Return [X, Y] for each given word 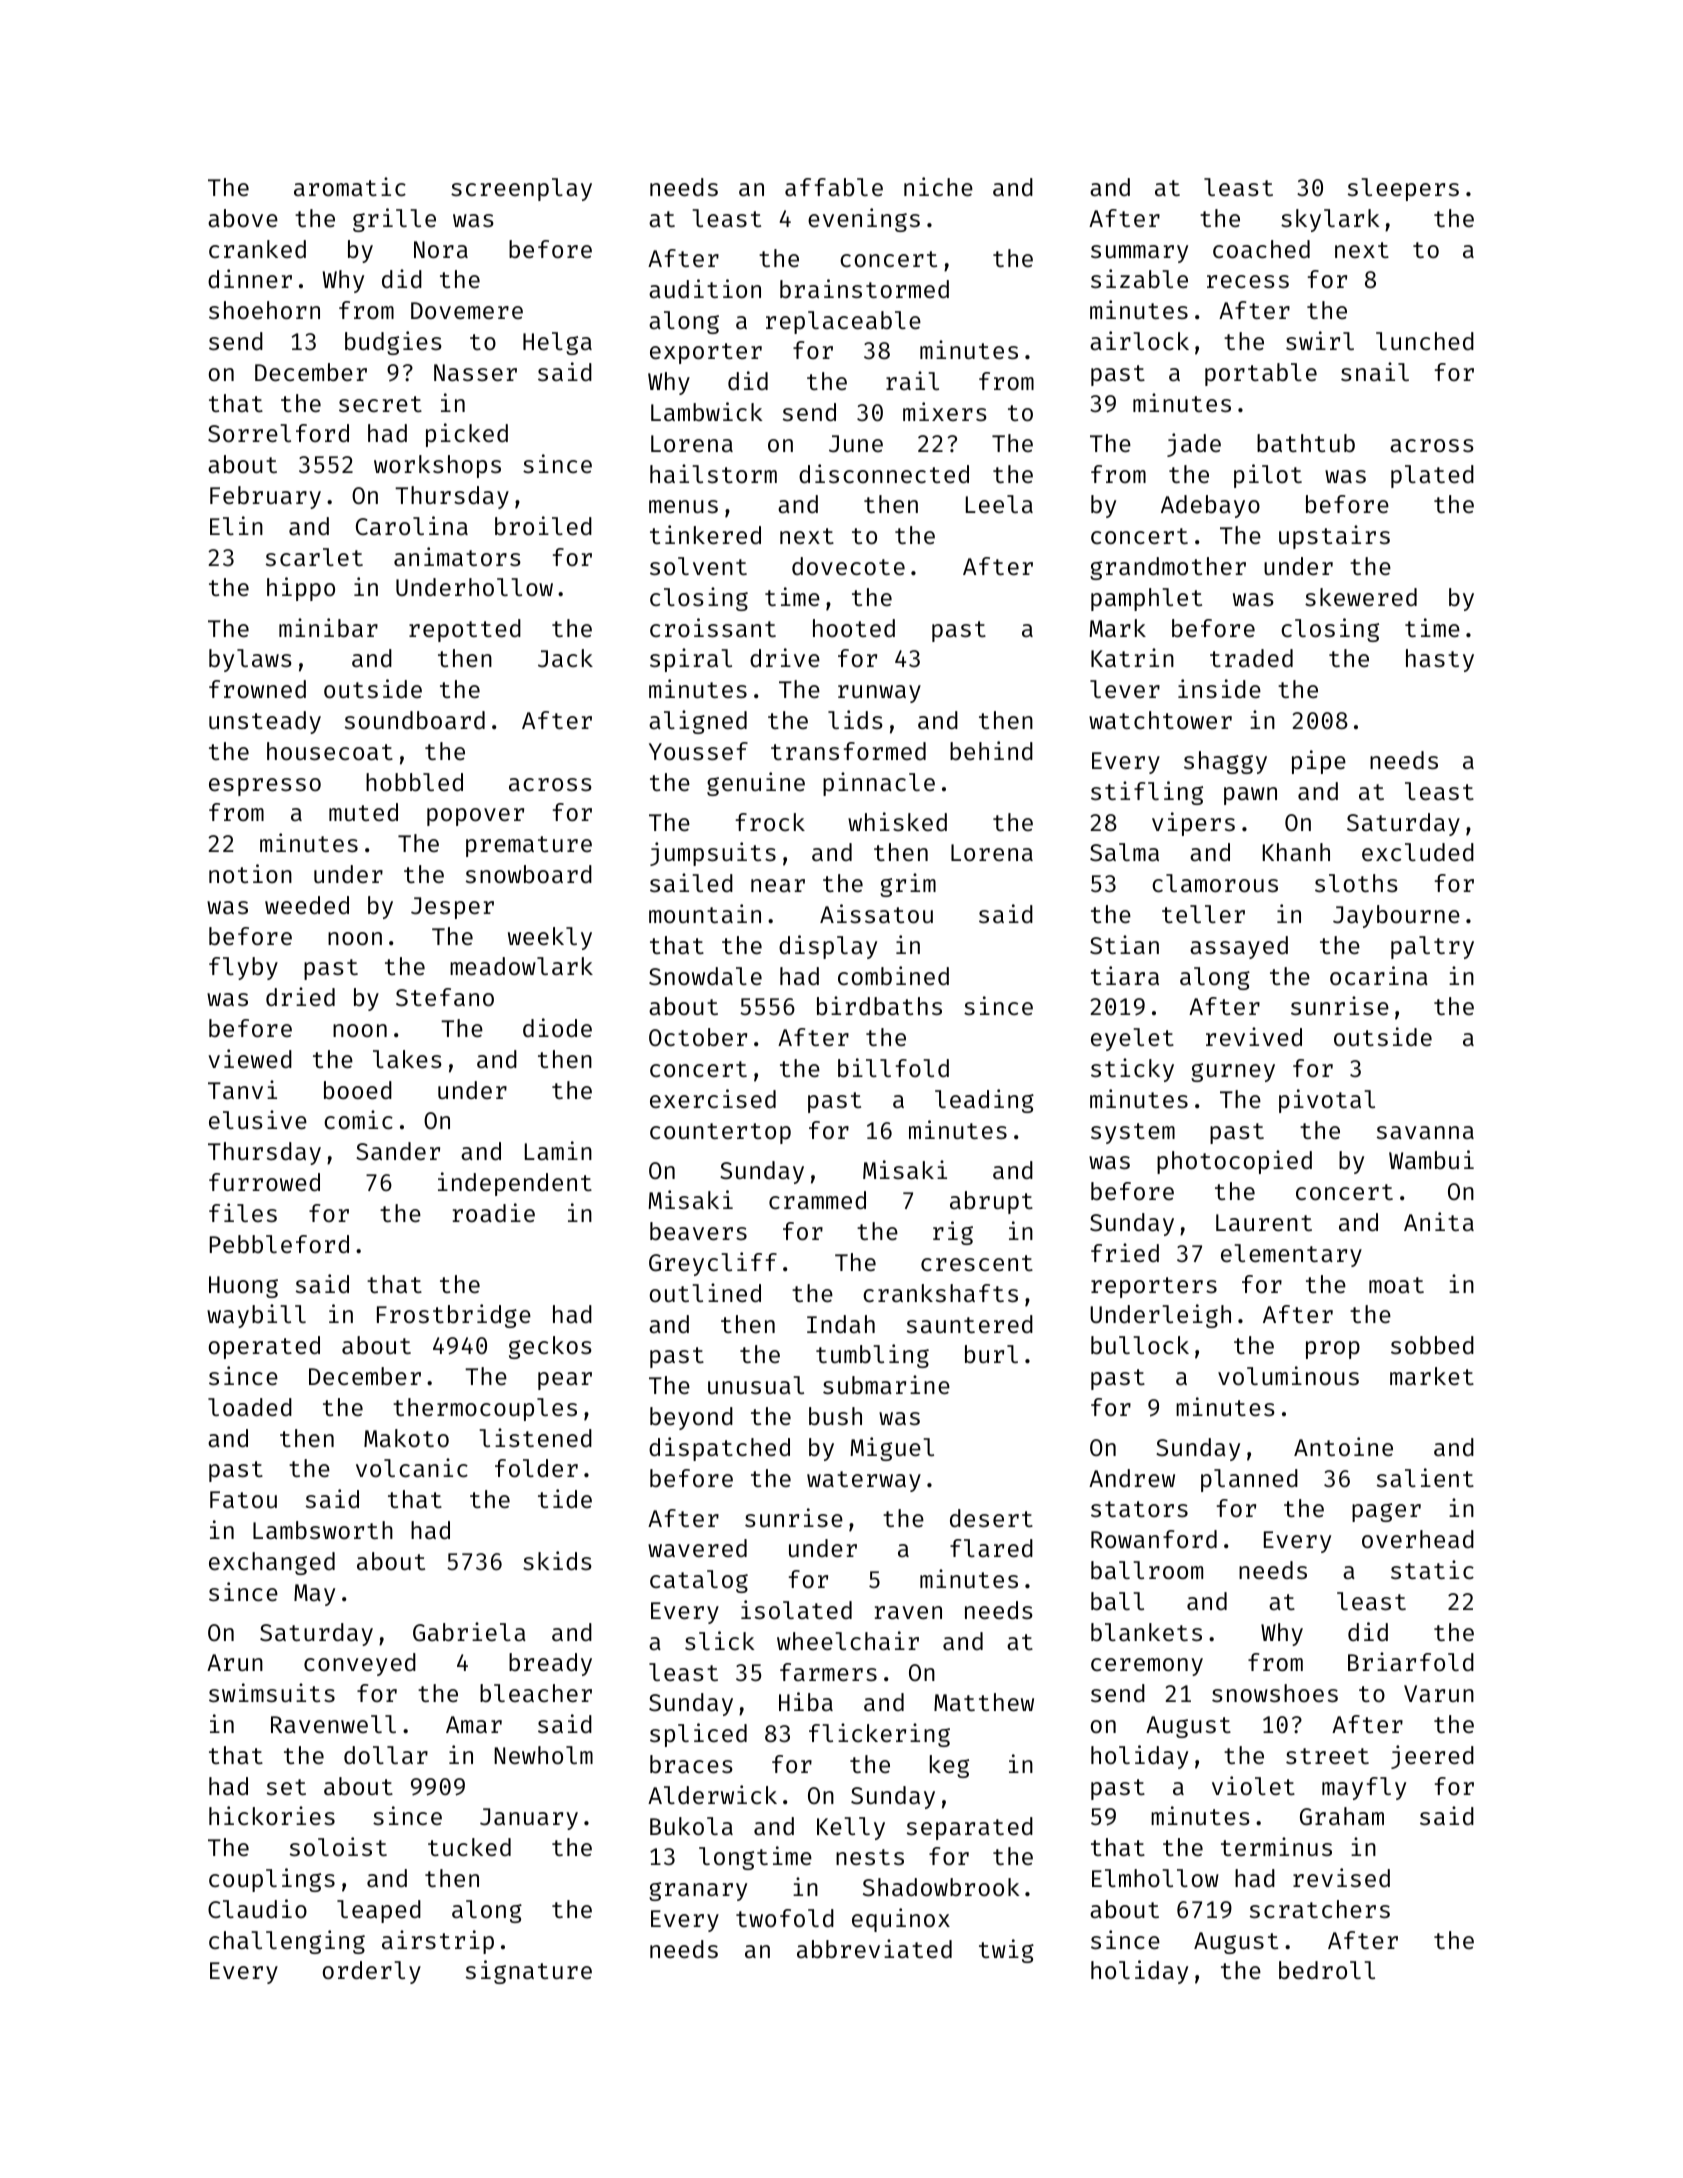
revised [1341, 1877]
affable [834, 187]
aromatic [350, 186]
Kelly [851, 1828]
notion [250, 873]
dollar [386, 1755]
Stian [1124, 944]
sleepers [1403, 189]
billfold [893, 1067]
